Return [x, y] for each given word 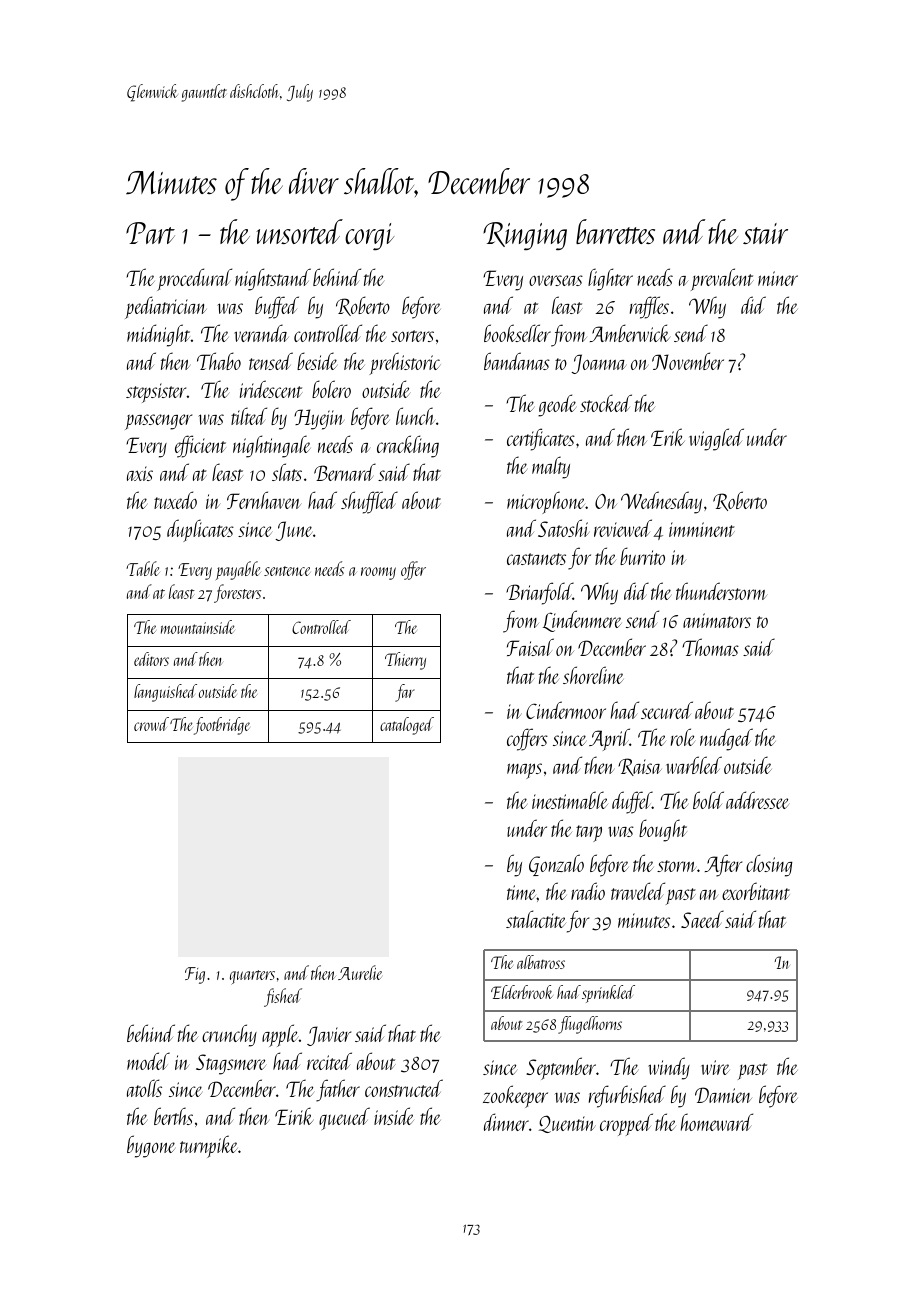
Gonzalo [556, 865]
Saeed [702, 919]
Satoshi [563, 528]
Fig [195, 975]
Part [150, 233]
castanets [536, 559]
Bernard [345, 472]
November [688, 361]
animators [717, 620]
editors [151, 659]
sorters [412, 336]
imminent [702, 529]
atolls [144, 1088]
